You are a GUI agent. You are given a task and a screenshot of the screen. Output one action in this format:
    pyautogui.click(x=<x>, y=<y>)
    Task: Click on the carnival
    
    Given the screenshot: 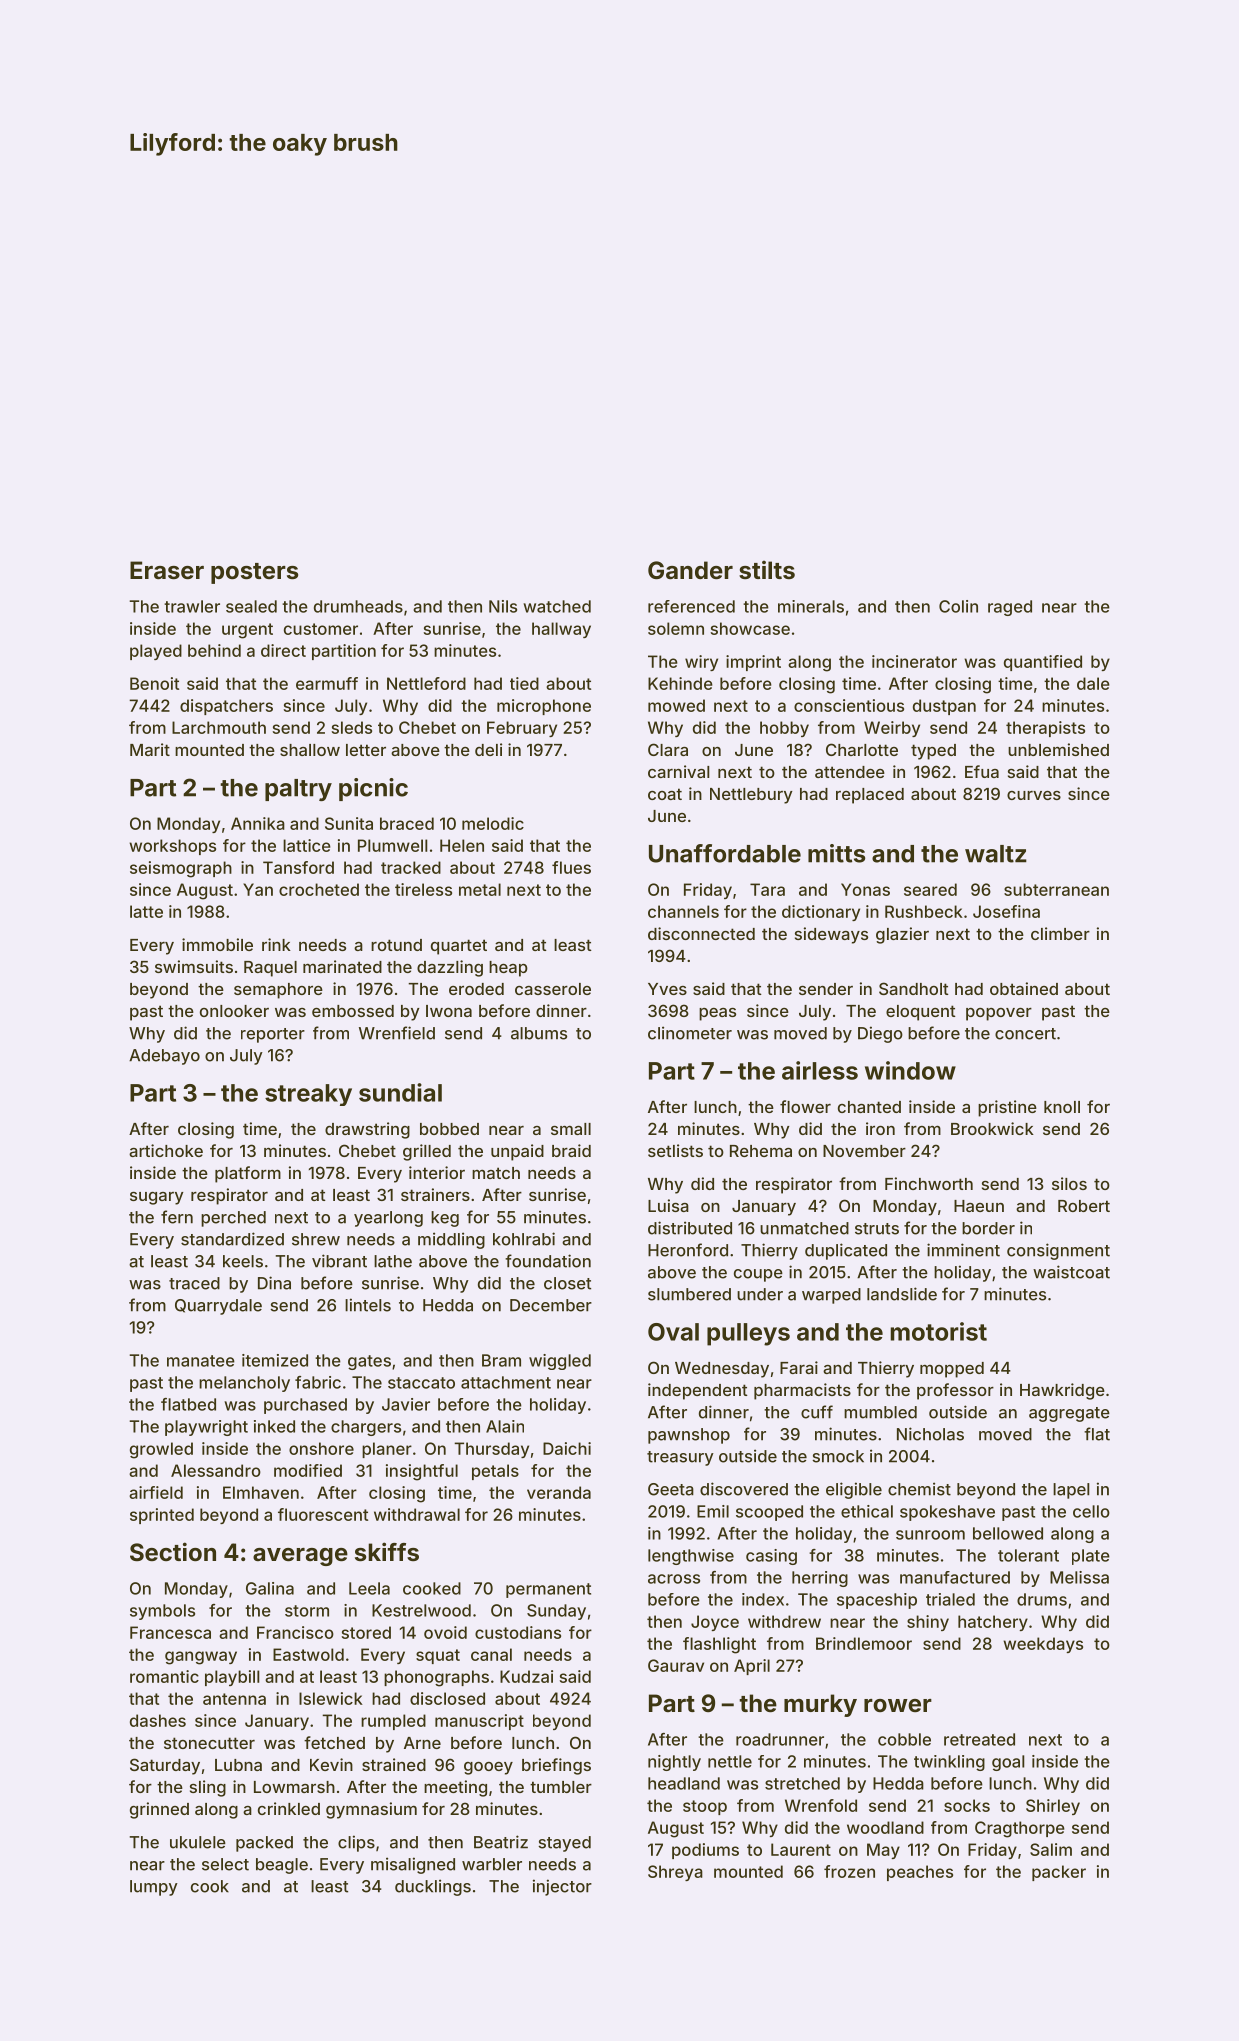 What is the action you would take?
    pyautogui.click(x=679, y=771)
